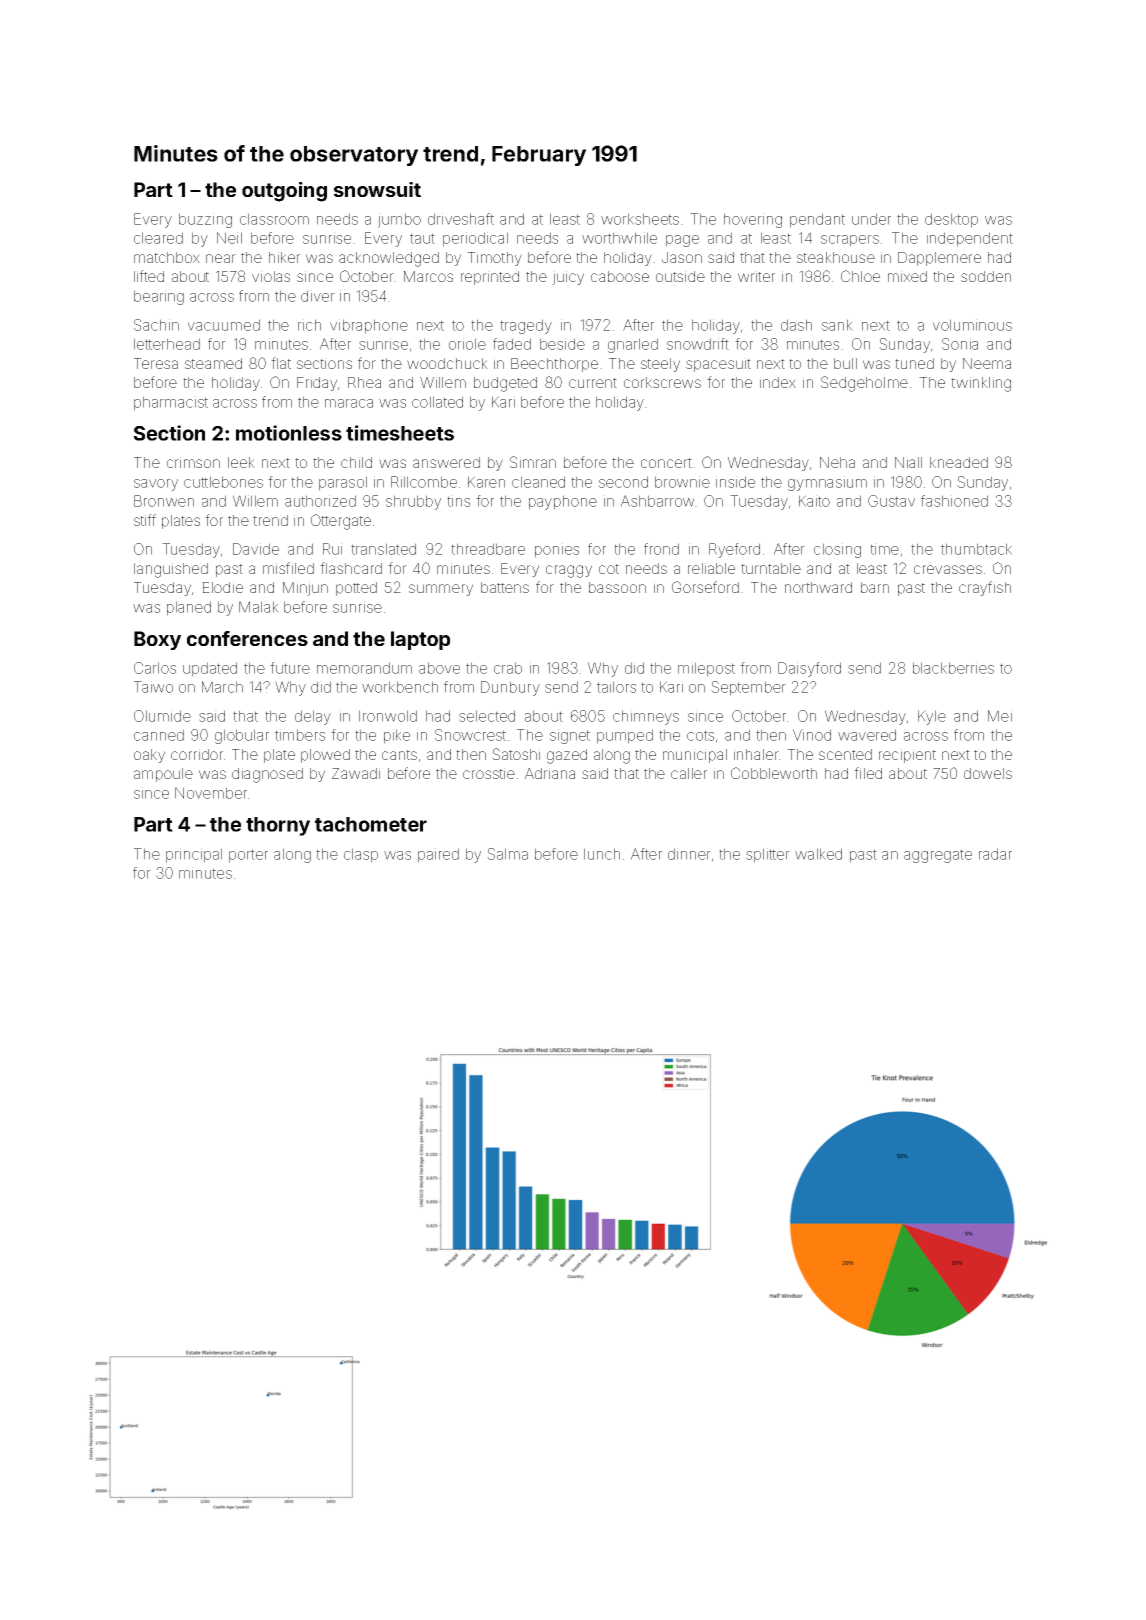 The image size is (1146, 1620). Describe the element at coordinates (533, 462) in the screenshot. I see `Simran` at that location.
